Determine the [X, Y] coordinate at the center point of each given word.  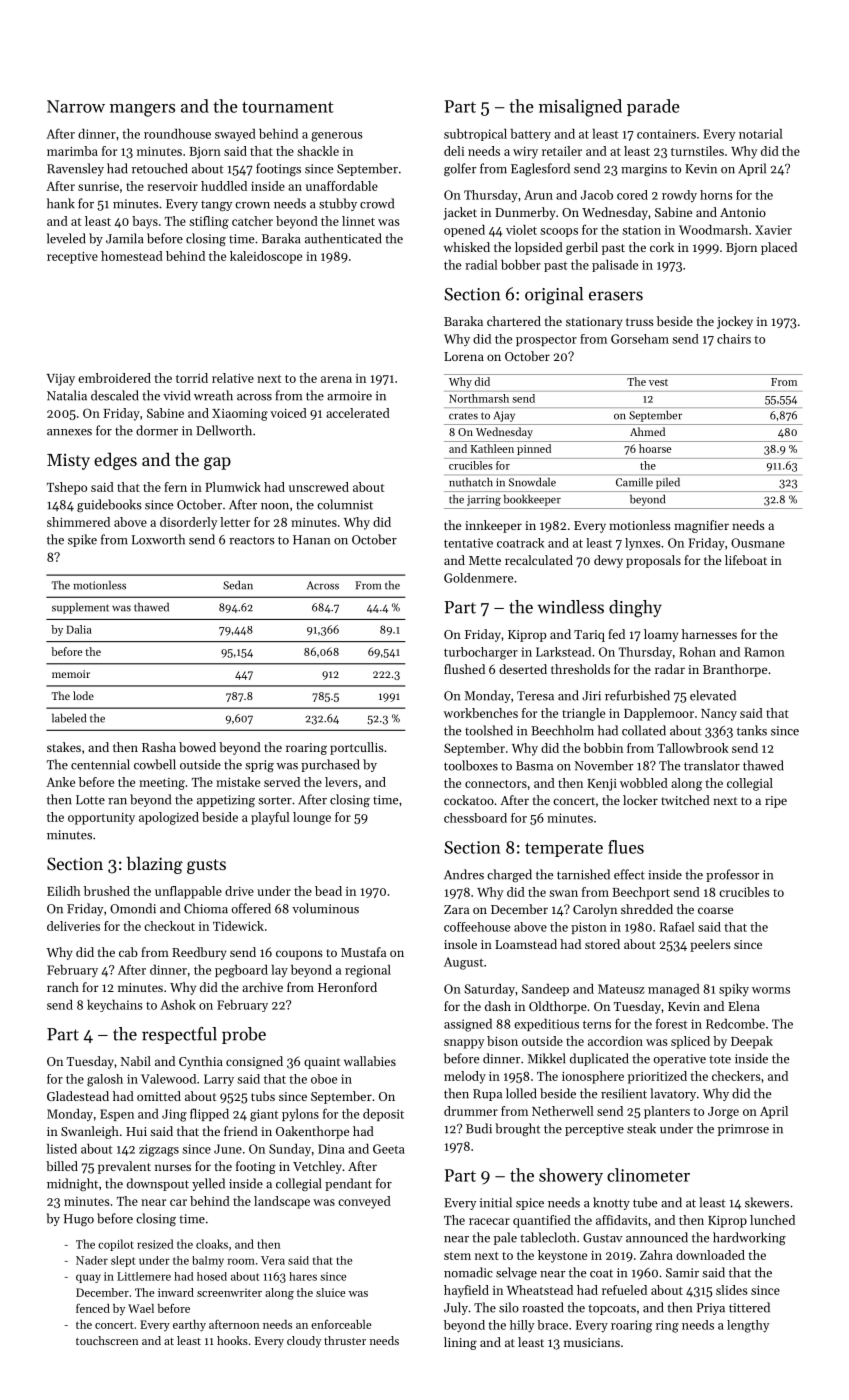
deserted [523, 669]
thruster [345, 1340]
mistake [238, 782]
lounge [312, 818]
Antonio [743, 212]
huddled [224, 186]
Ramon [764, 652]
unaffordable [342, 186]
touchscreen [107, 1340]
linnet [358, 221]
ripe [776, 802]
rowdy [679, 196]
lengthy [748, 1326]
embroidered [114, 378]
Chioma [206, 908]
